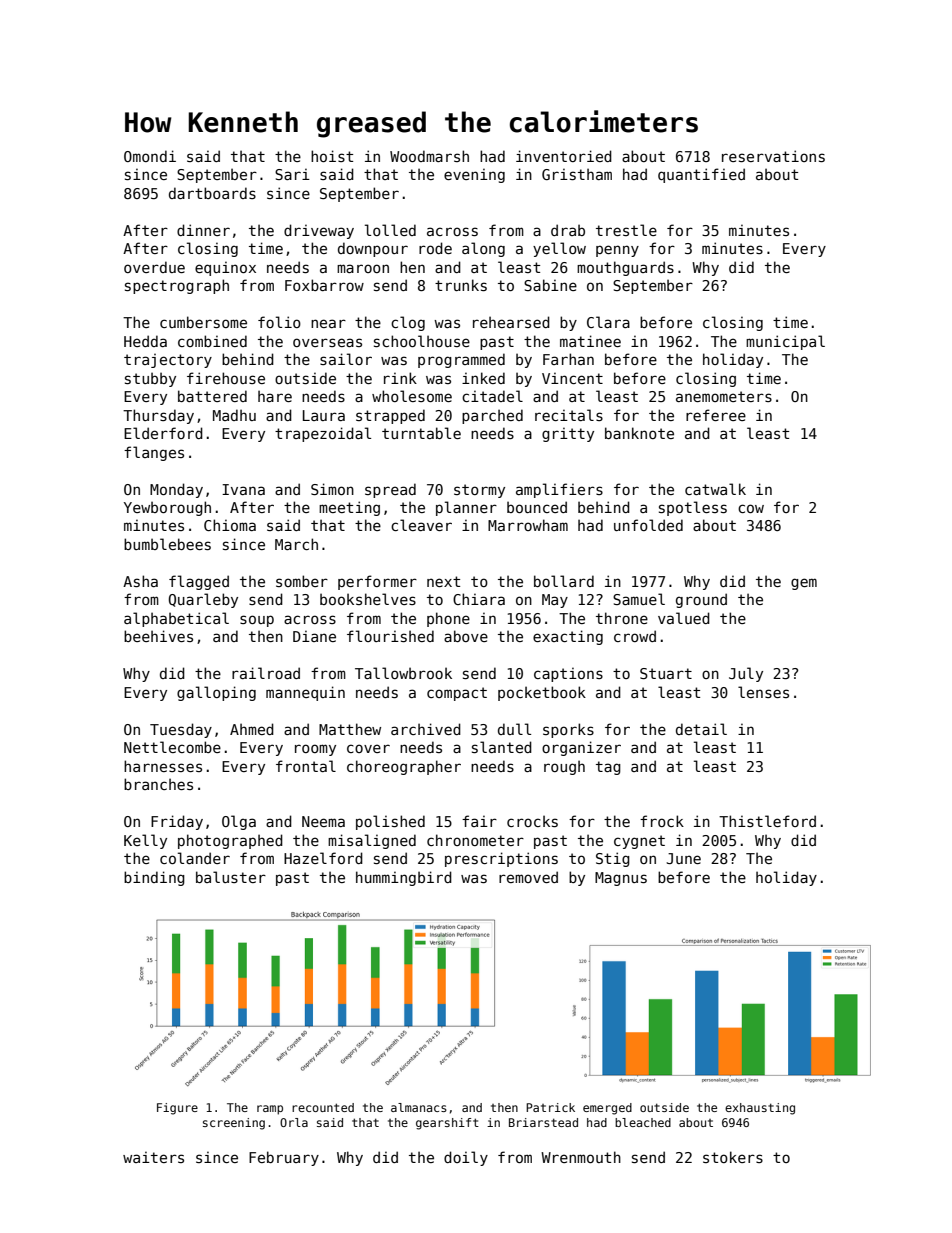 Image resolution: width=952 pixels, height=1233 pixels. I want to click on recounted, so click(323, 1107).
